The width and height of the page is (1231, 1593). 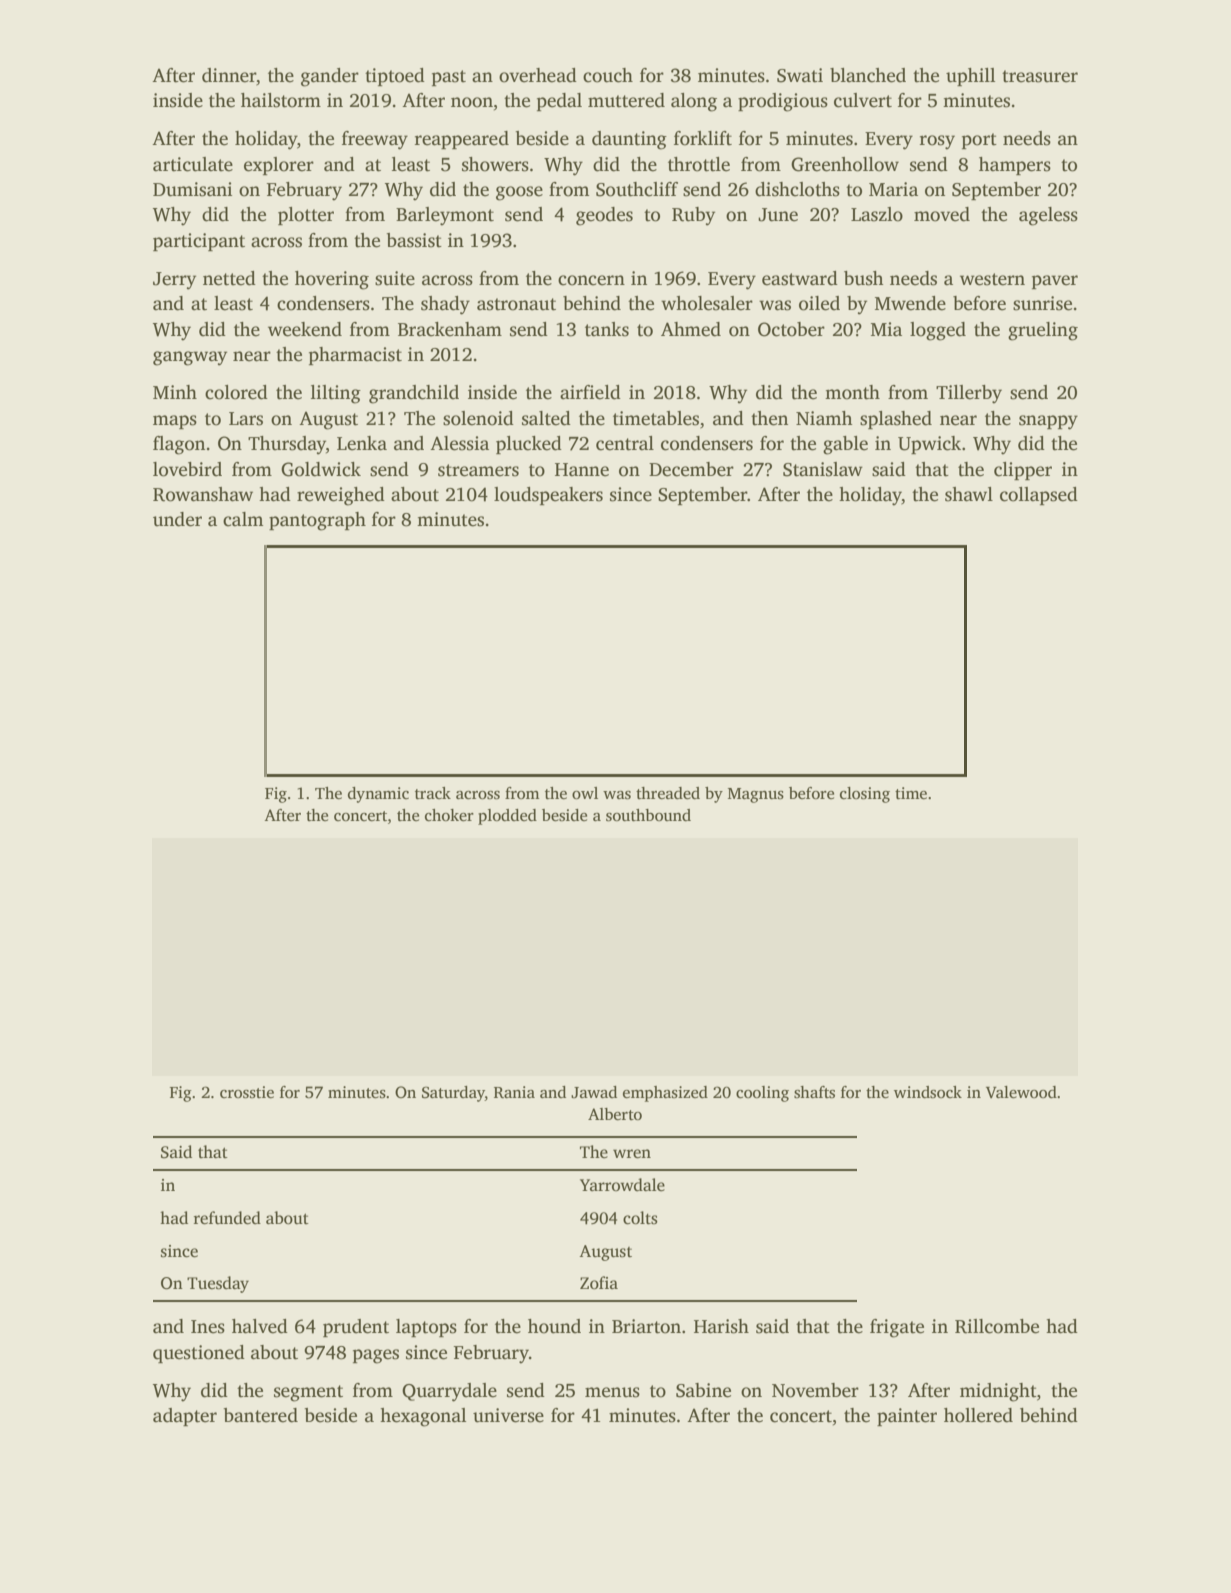 I want to click on Stanislaw, so click(x=823, y=469).
